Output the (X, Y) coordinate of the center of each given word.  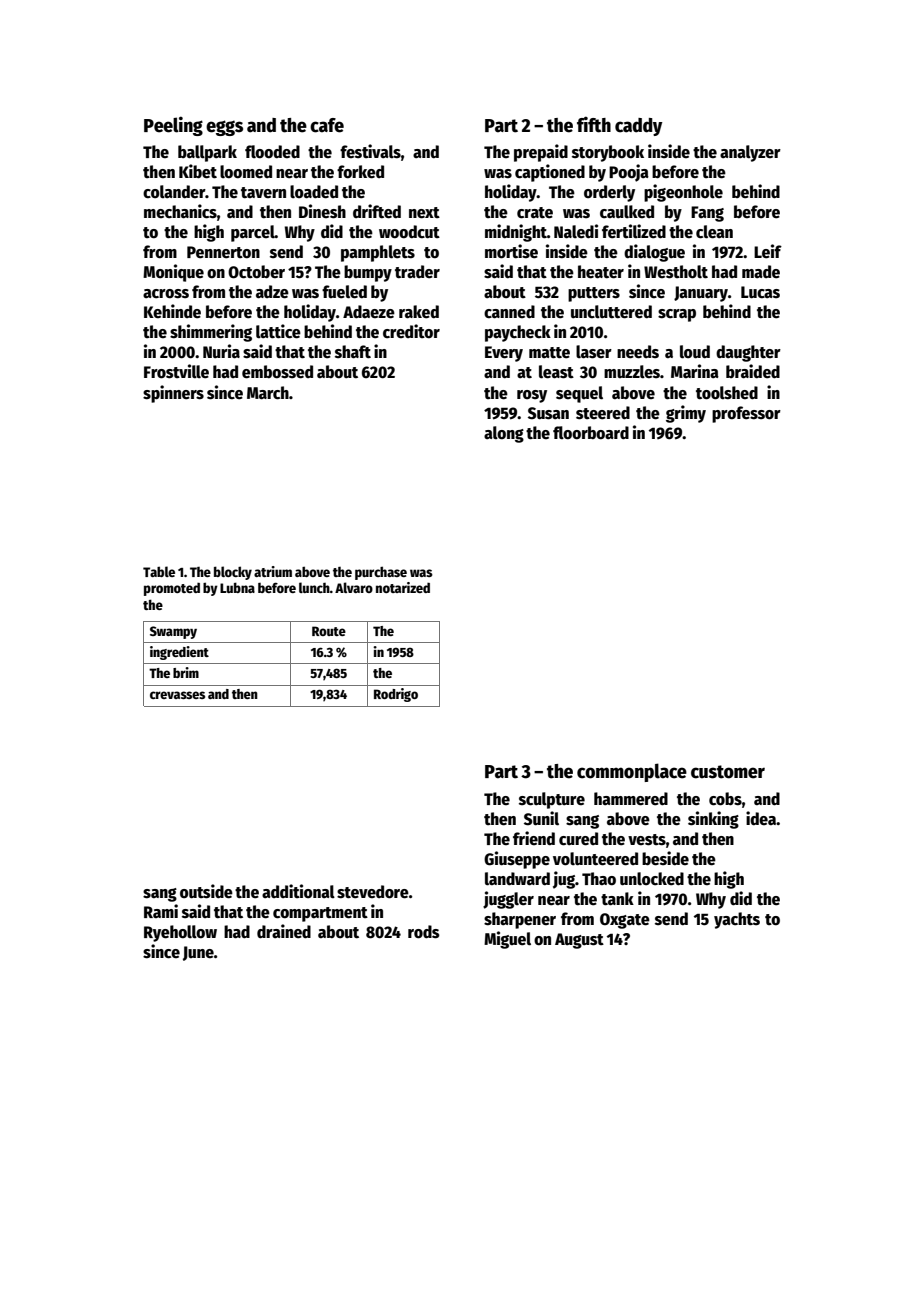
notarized (403, 587)
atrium (273, 571)
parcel (253, 233)
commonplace (632, 772)
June (198, 953)
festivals (370, 151)
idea (761, 818)
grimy (686, 414)
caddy (639, 127)
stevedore (373, 892)
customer (728, 772)
